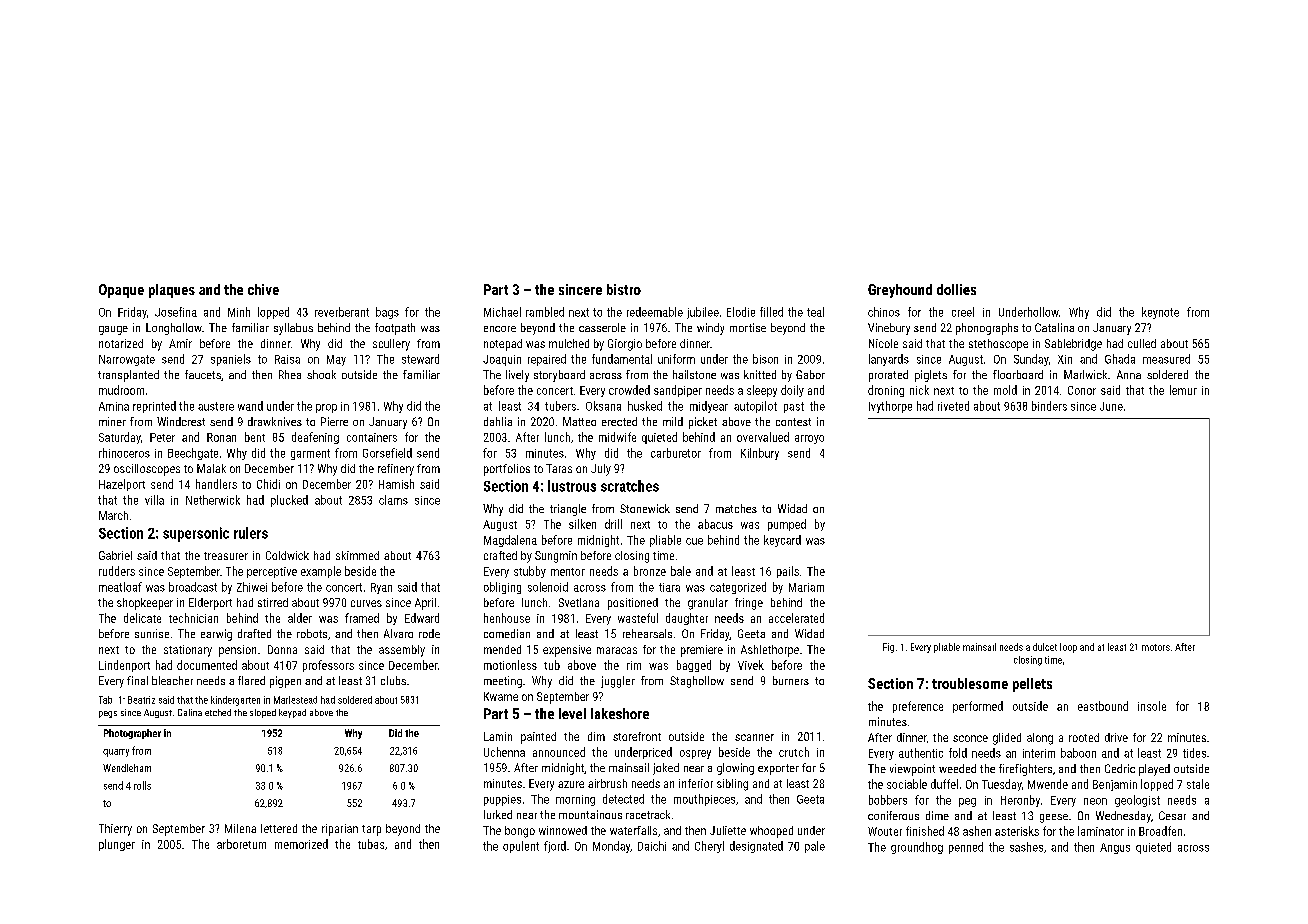 This image has height=924, width=1308. I want to click on Hazelport, so click(122, 485).
